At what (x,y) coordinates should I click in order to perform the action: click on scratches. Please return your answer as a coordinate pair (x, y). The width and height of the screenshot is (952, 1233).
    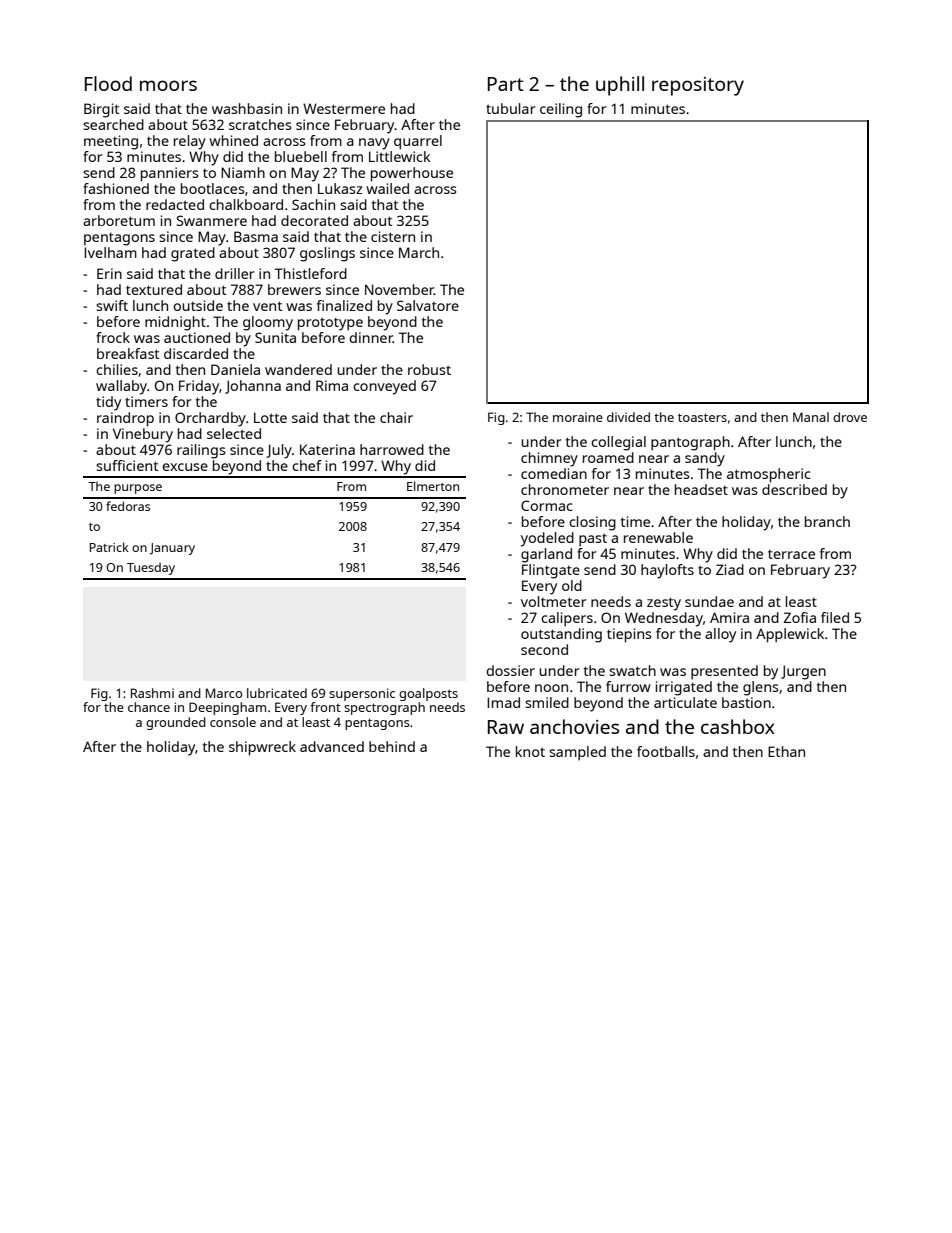
    Looking at the image, I should click on (260, 124).
